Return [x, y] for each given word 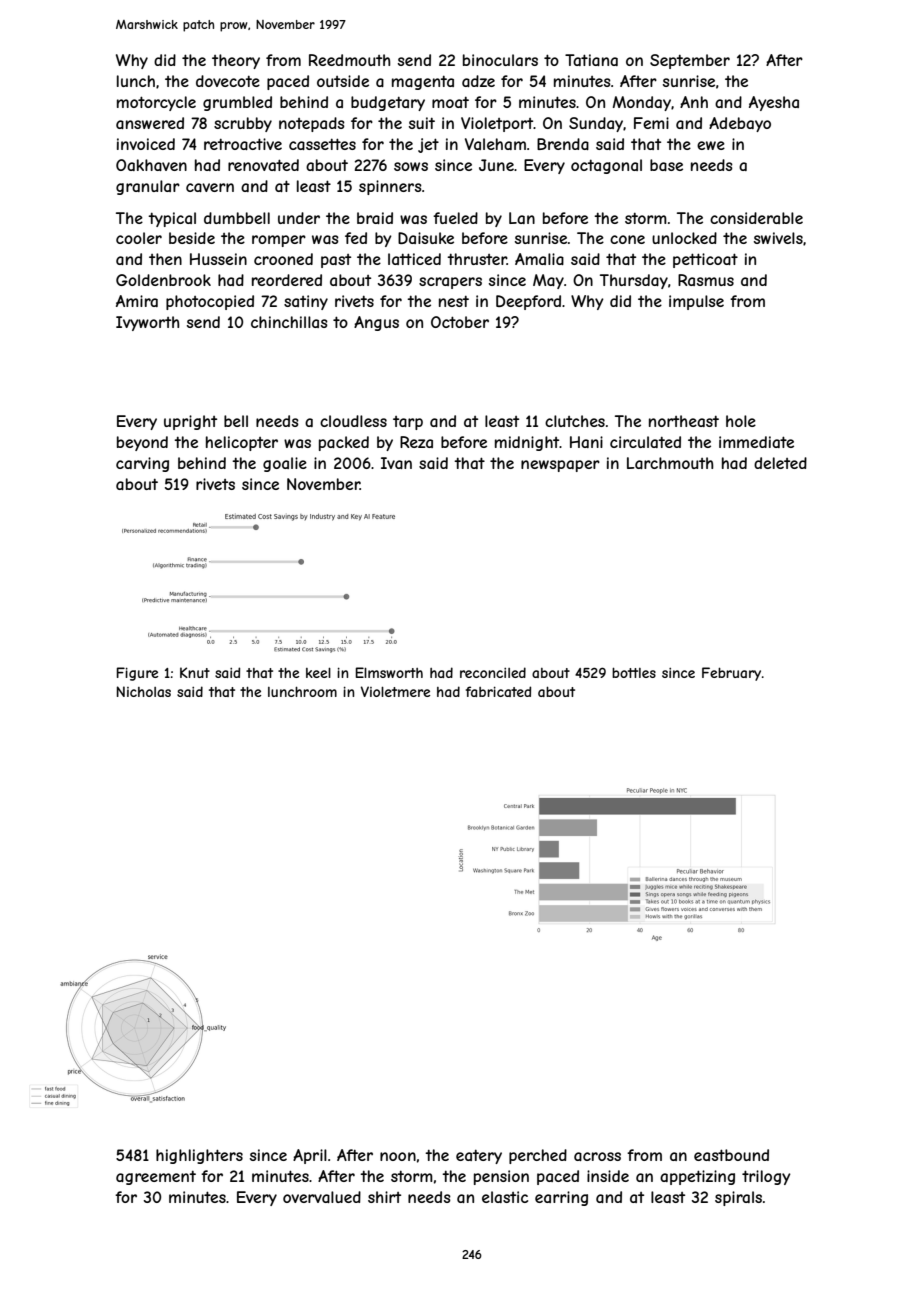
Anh [694, 102]
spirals [738, 1198]
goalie [285, 464]
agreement [156, 1178]
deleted [780, 463]
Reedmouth [350, 60]
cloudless [353, 421]
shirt [384, 1197]
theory [236, 61]
